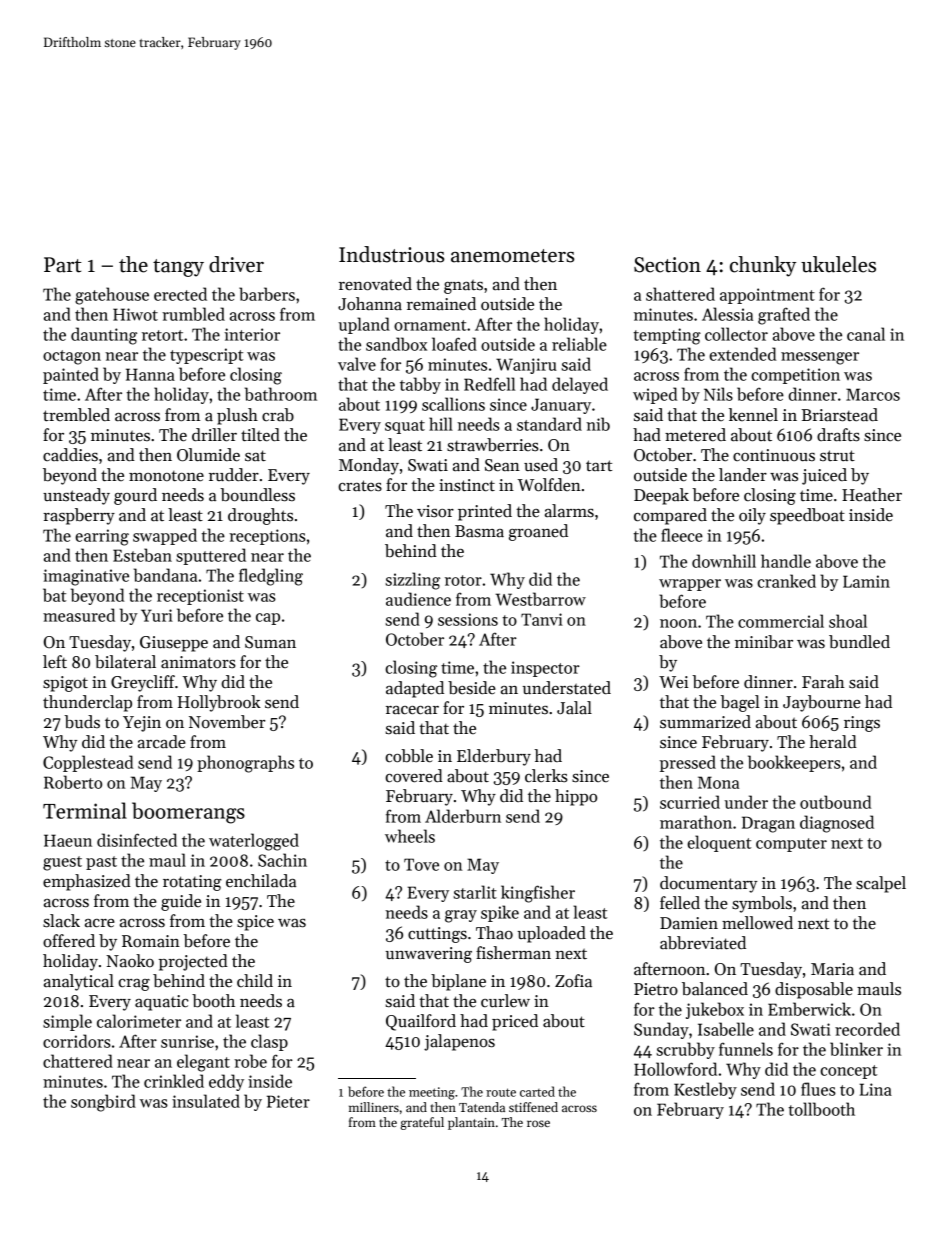  What do you see at coordinates (515, 1022) in the image?
I see `priced` at bounding box center [515, 1022].
